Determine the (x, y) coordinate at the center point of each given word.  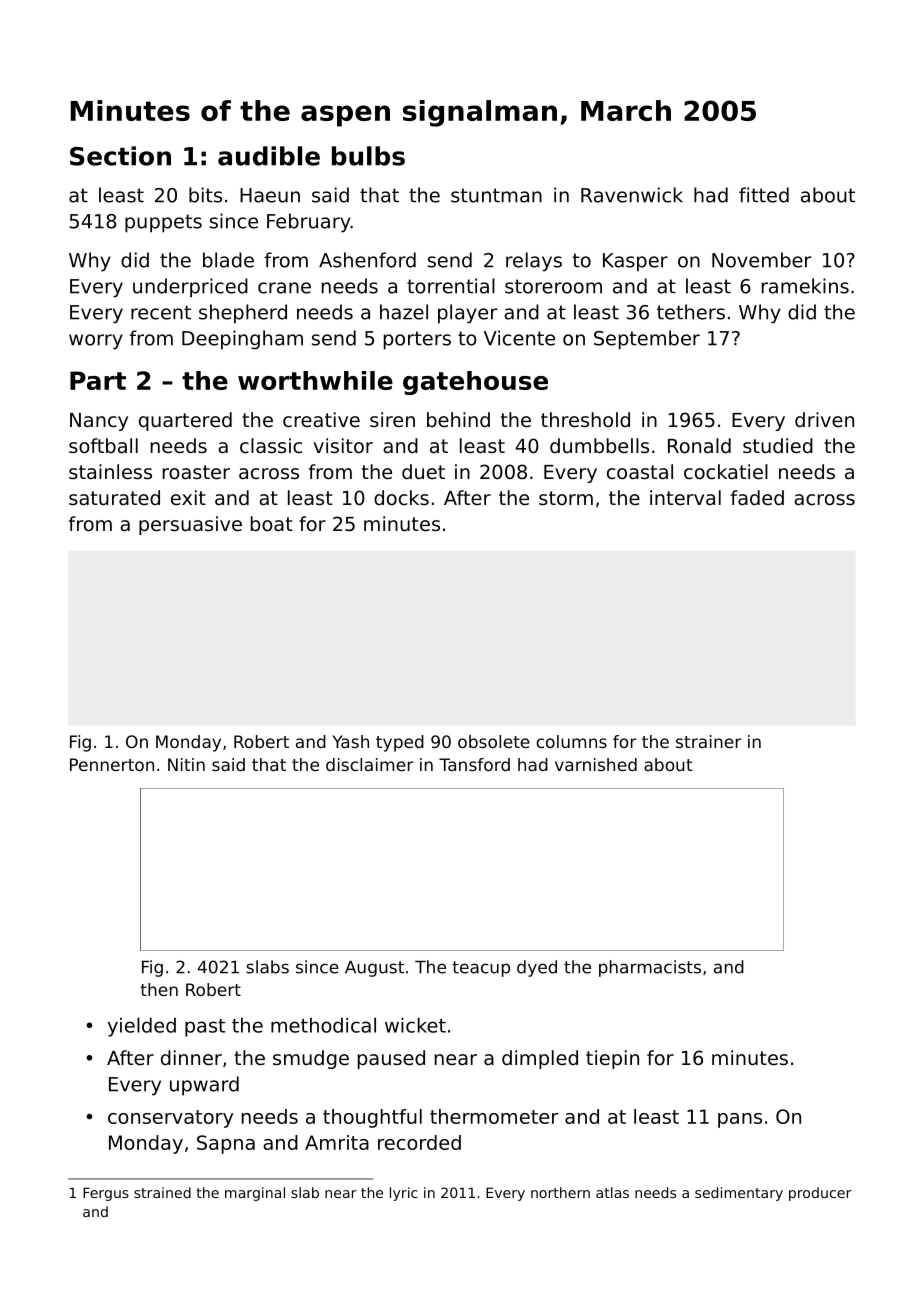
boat (272, 524)
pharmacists (650, 968)
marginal (255, 1194)
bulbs (368, 156)
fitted (764, 195)
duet (423, 472)
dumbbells (599, 446)
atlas (612, 1192)
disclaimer (370, 764)
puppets (163, 223)
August (374, 969)
